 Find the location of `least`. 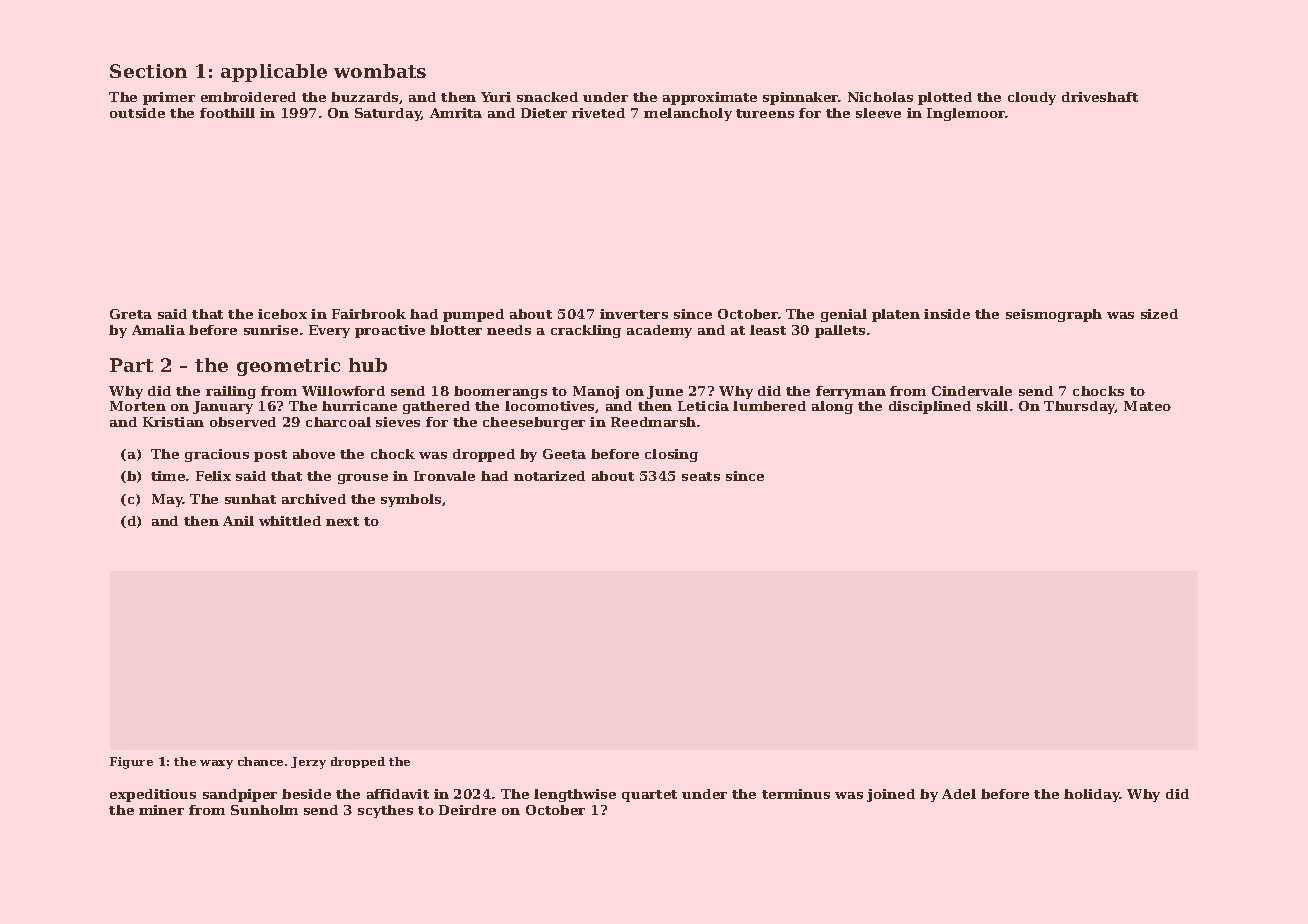

least is located at coordinates (768, 330).
